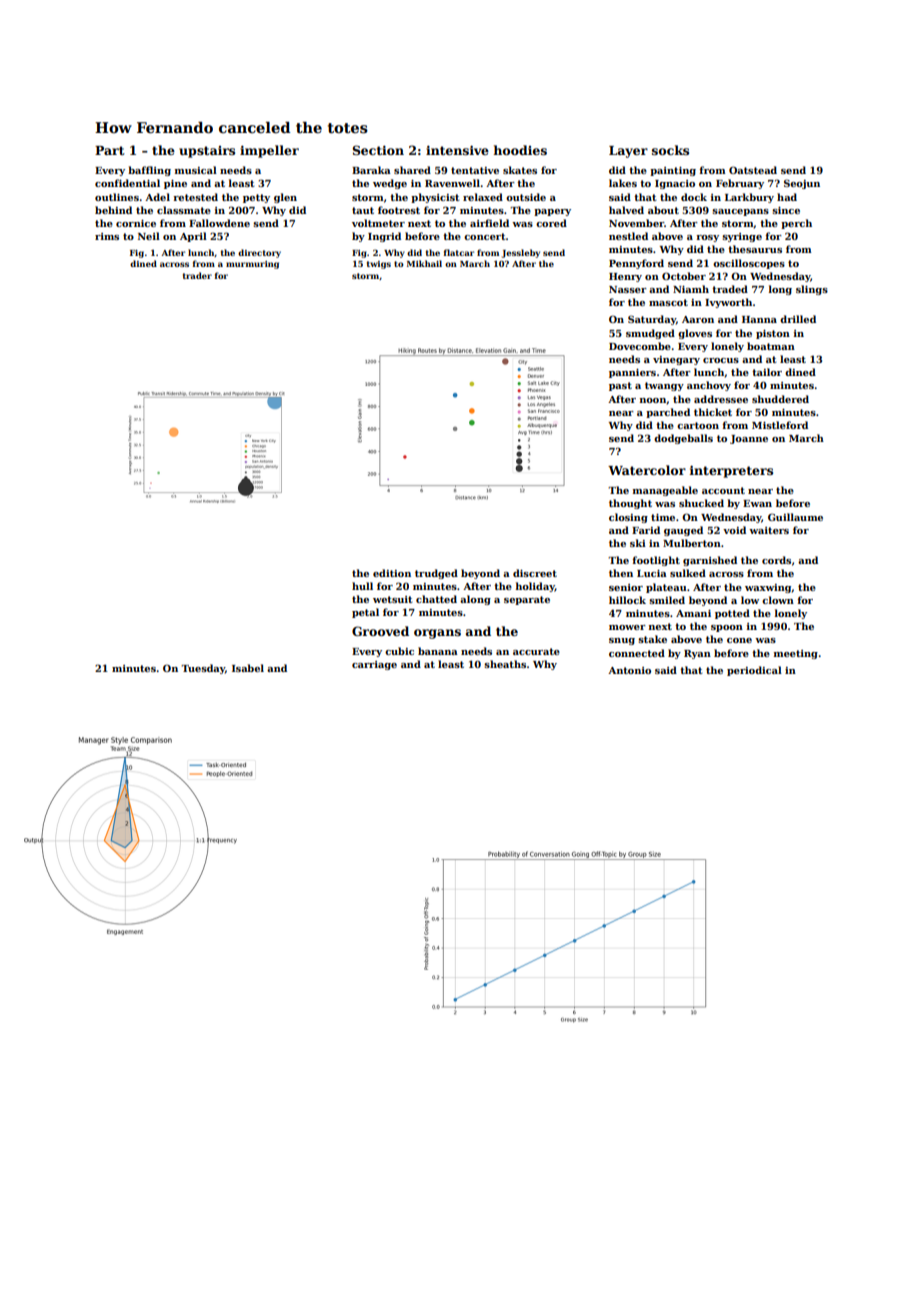 Image resolution: width=924 pixels, height=1308 pixels. I want to click on Oatstead, so click(753, 170).
